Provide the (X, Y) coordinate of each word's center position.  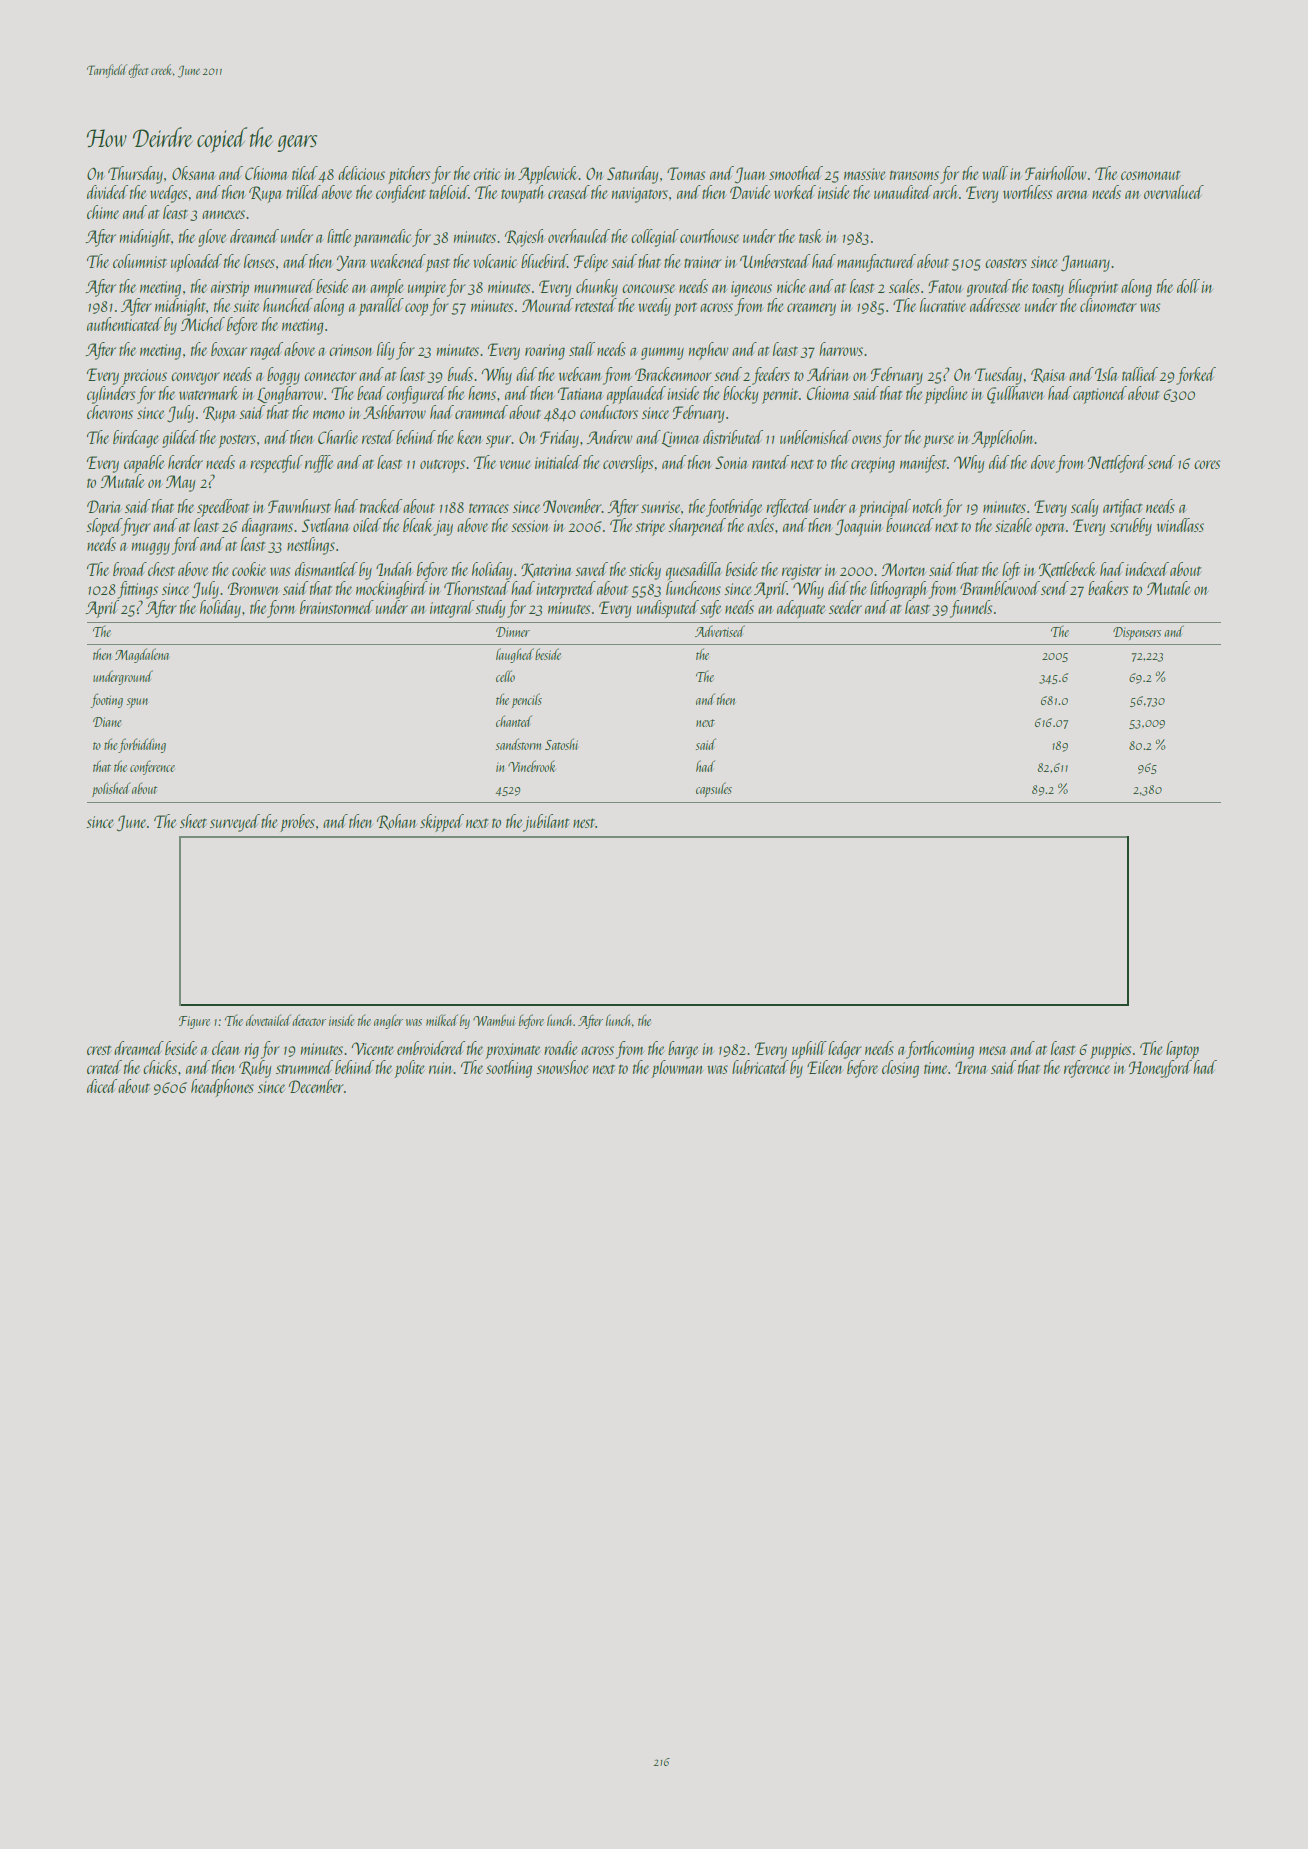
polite (409, 1069)
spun (137, 703)
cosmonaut (1151, 175)
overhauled (579, 236)
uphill (809, 1050)
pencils (527, 700)
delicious (361, 173)
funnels (971, 609)
